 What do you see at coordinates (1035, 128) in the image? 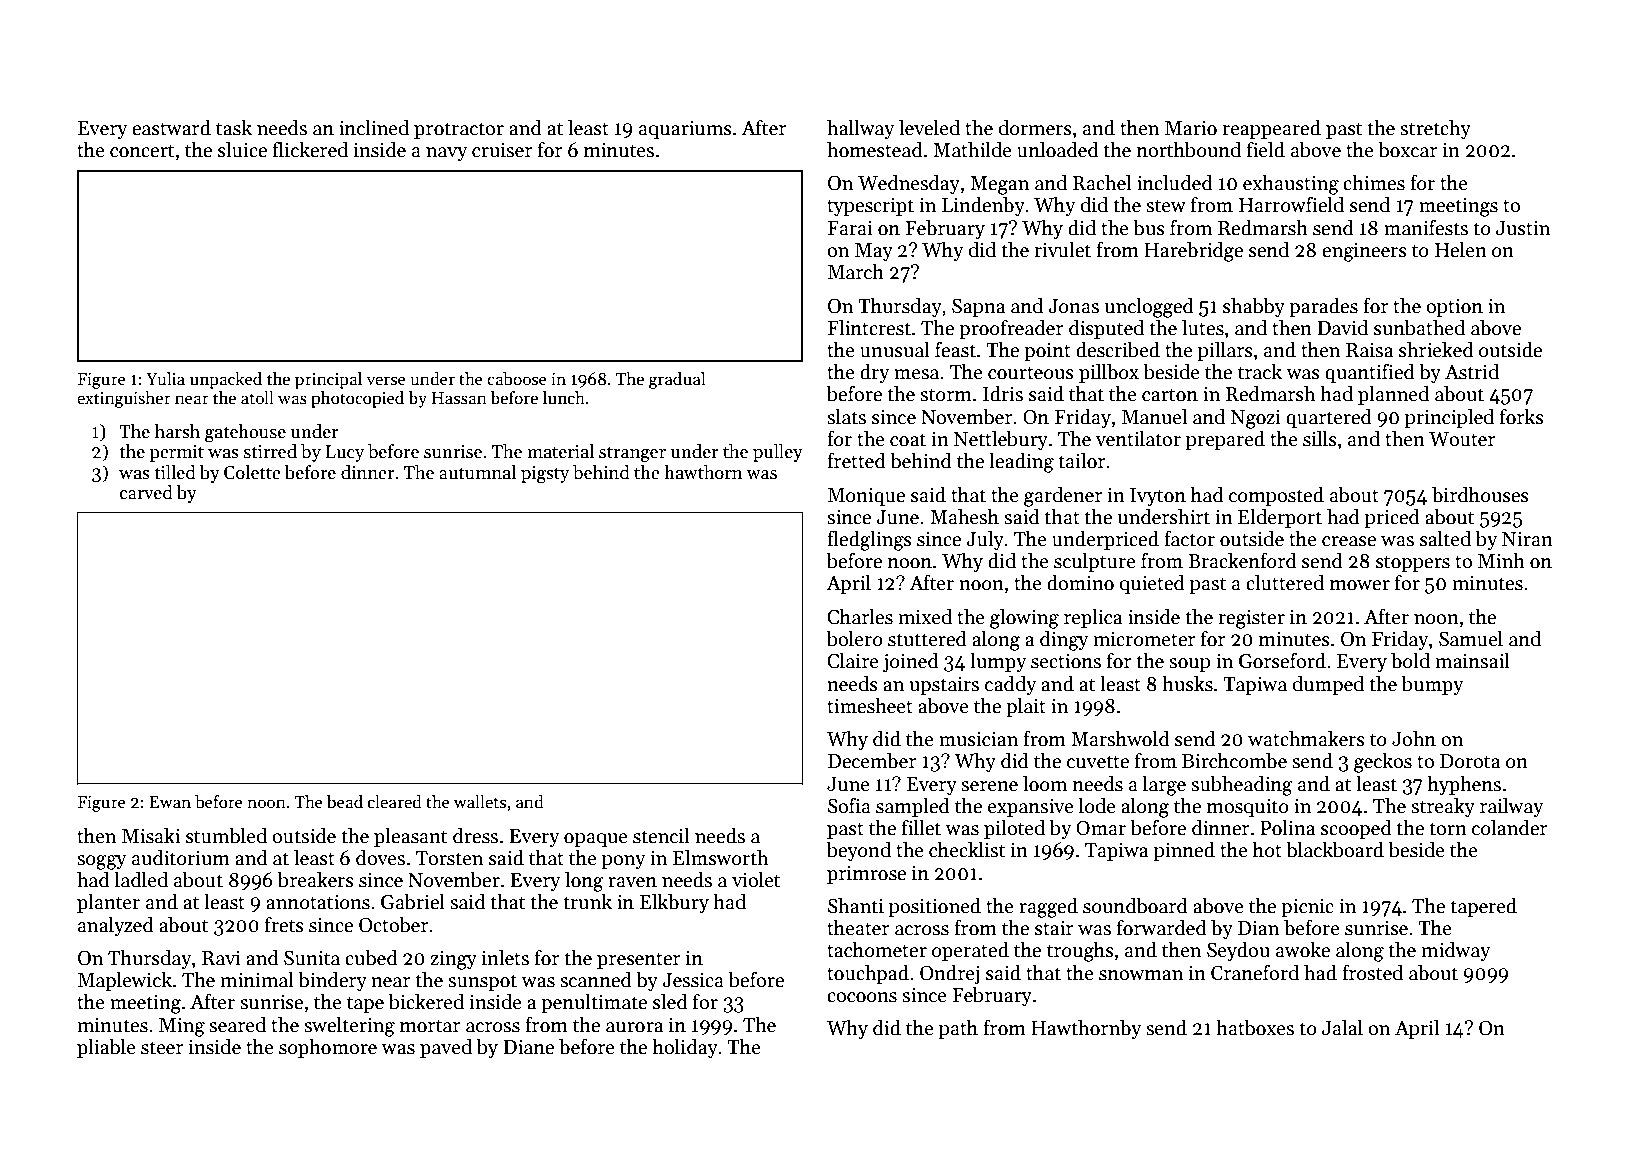
I see `dormers` at bounding box center [1035, 128].
